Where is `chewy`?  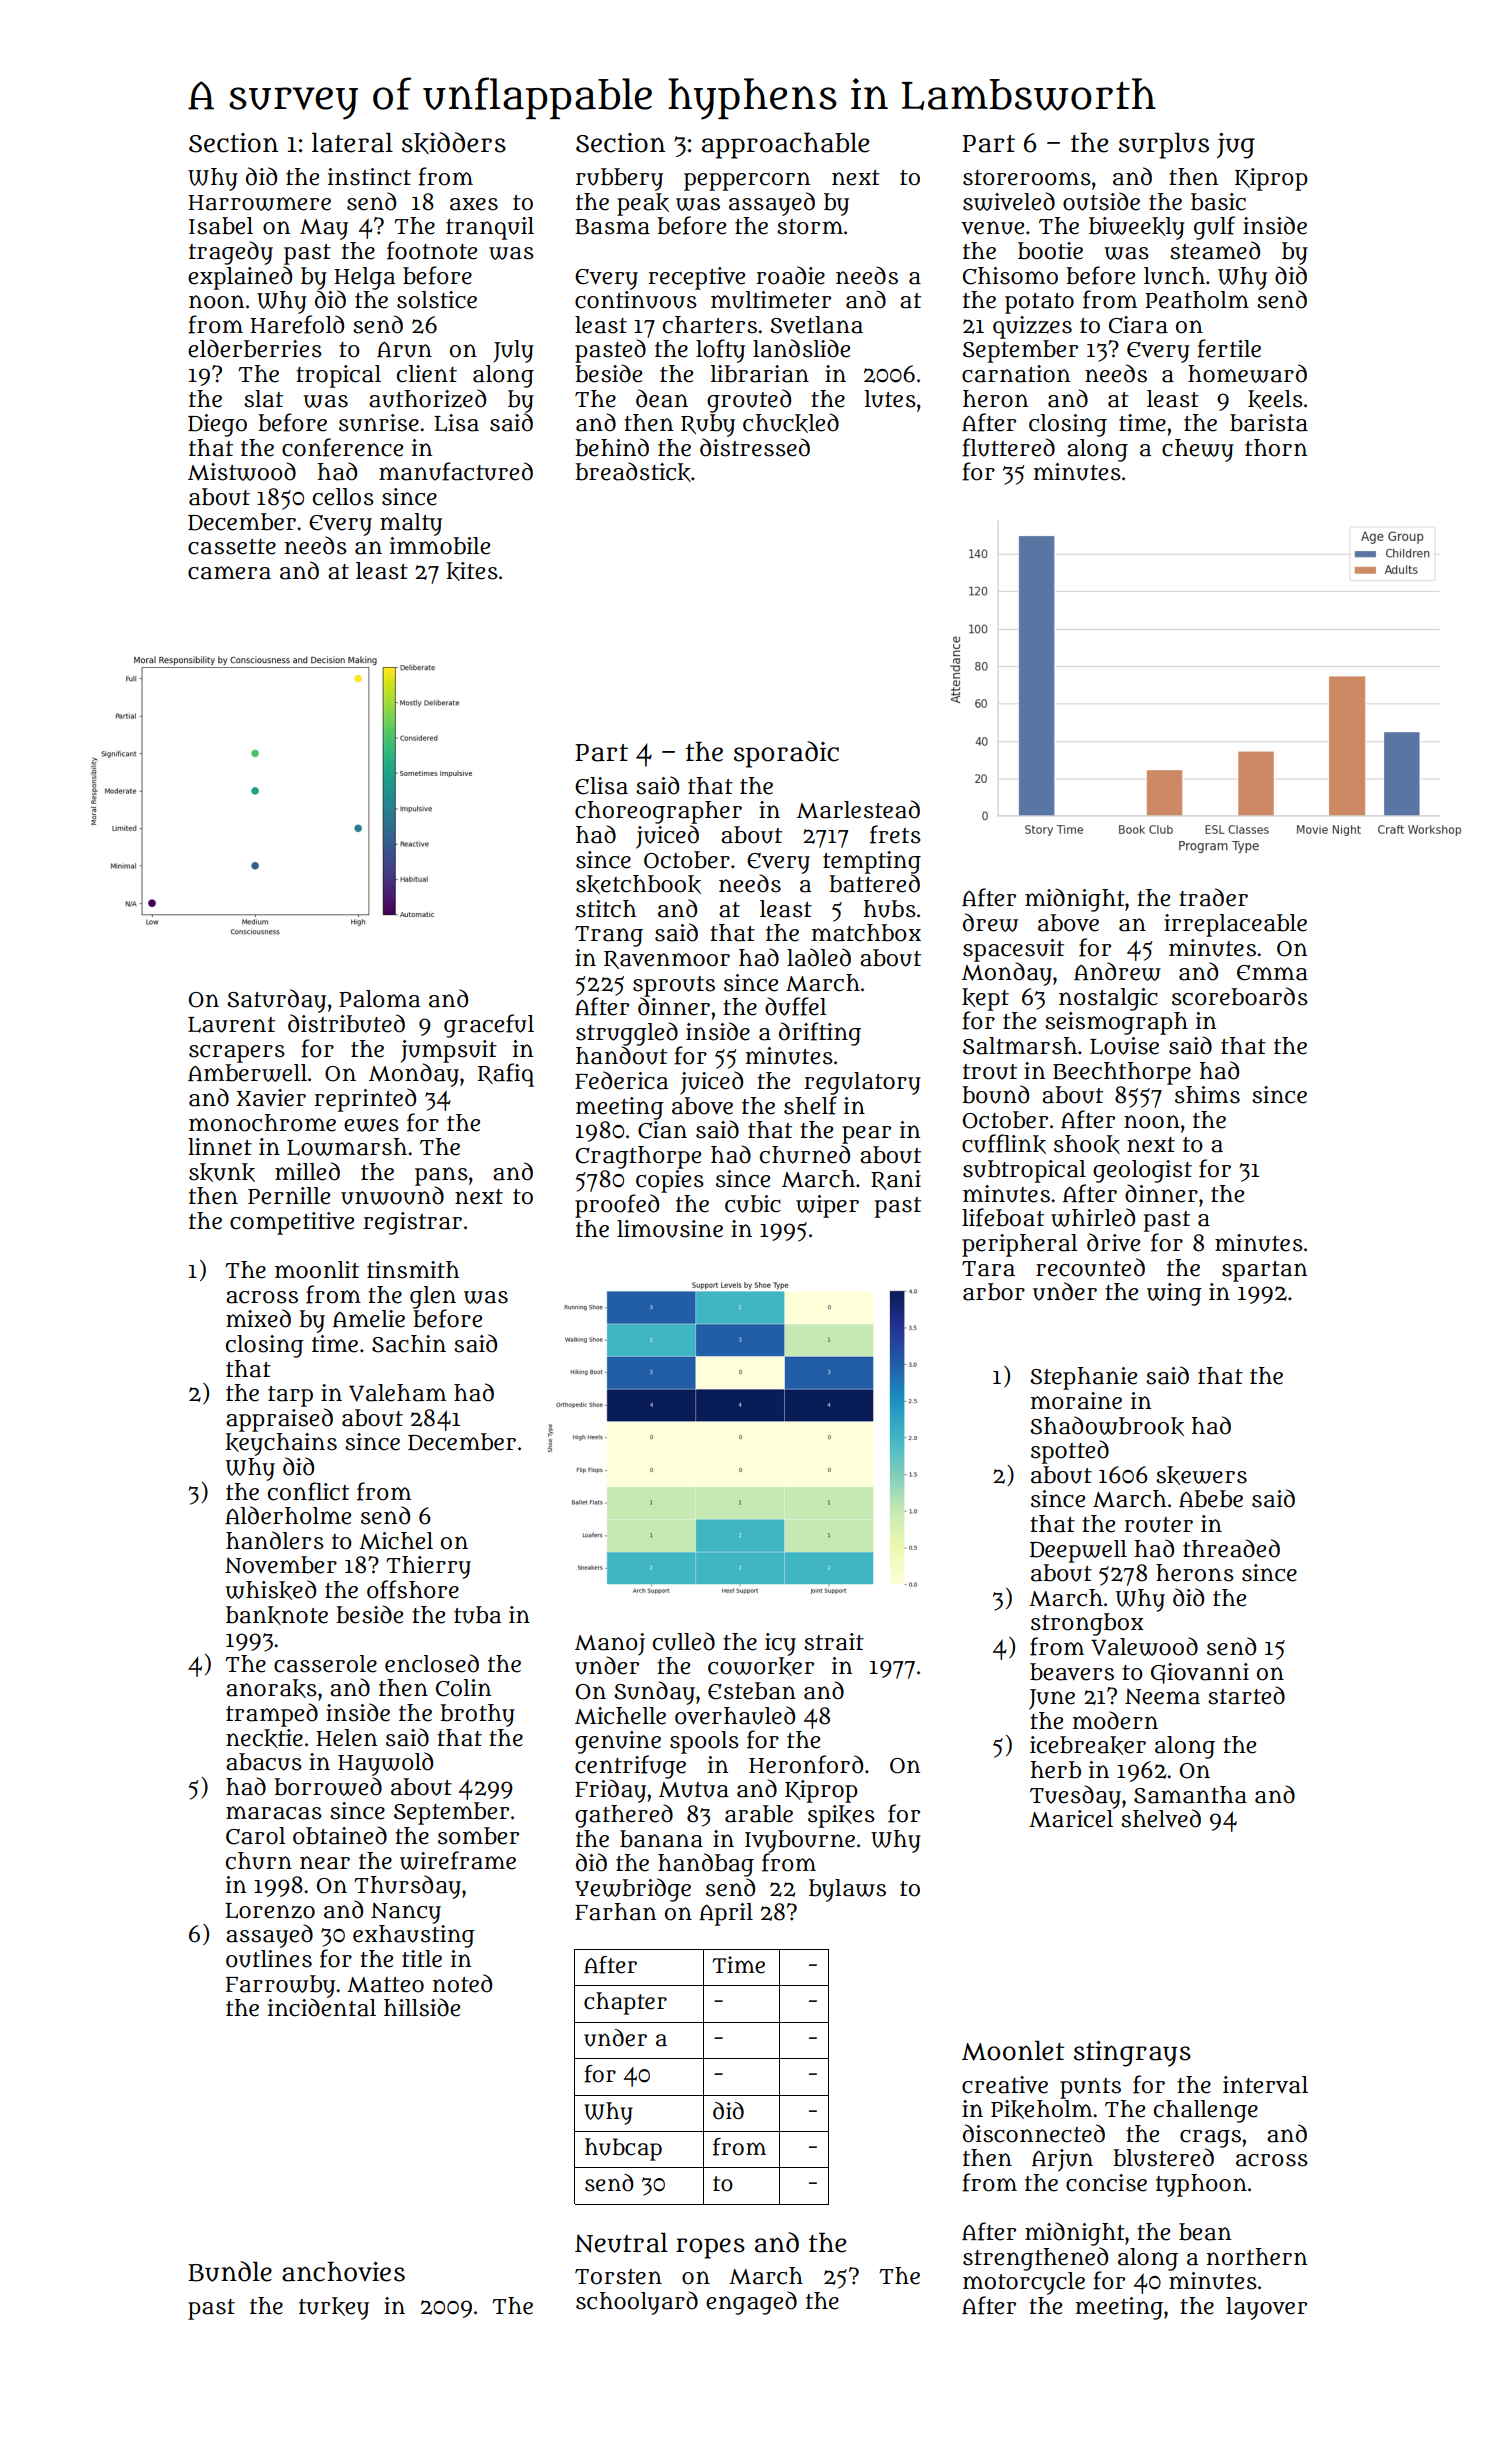 chewy is located at coordinates (1198, 450).
